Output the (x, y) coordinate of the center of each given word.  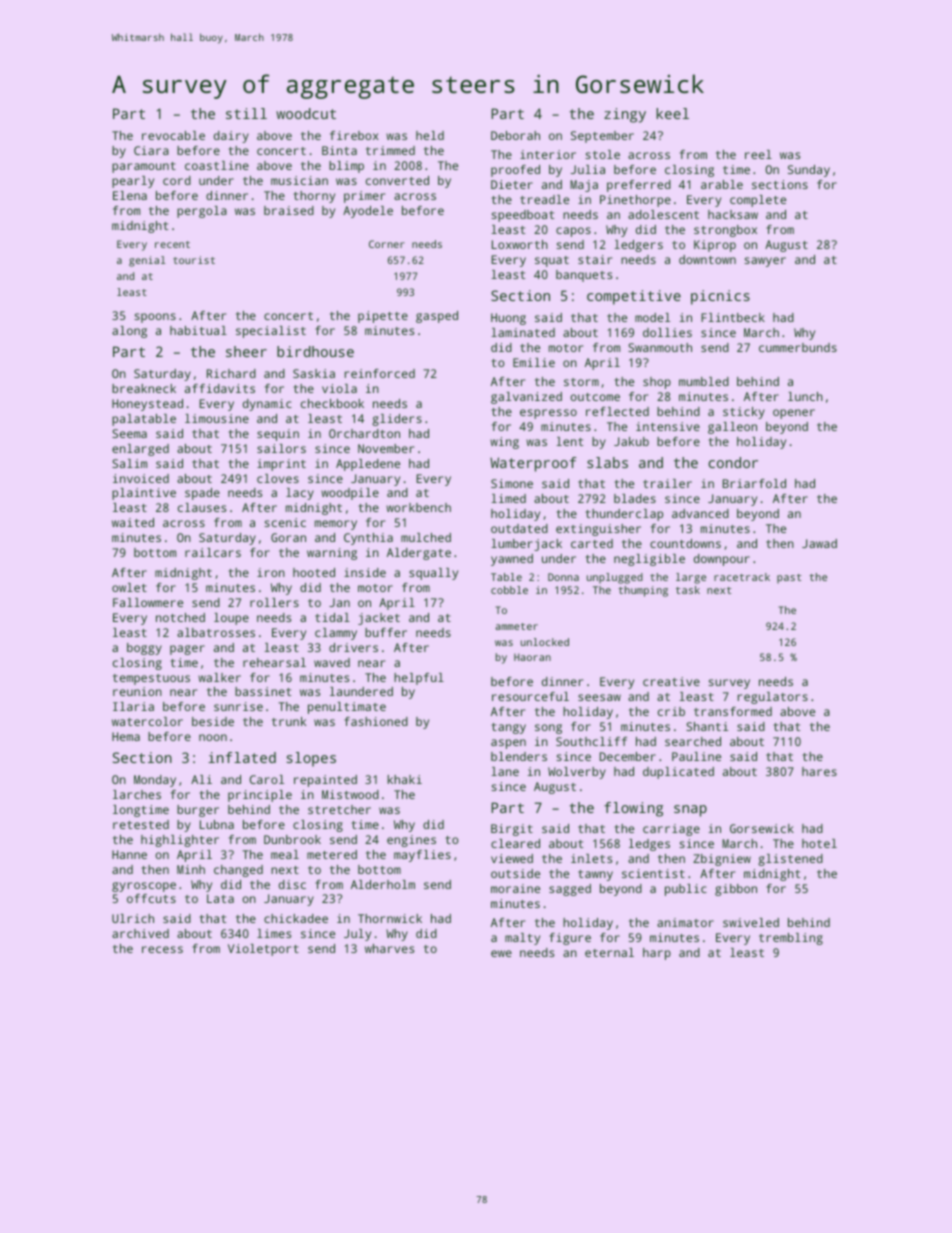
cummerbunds (798, 347)
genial (147, 261)
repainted (325, 781)
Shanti (707, 726)
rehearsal (274, 662)
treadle (544, 199)
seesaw (599, 697)
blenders (519, 756)
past (789, 579)
